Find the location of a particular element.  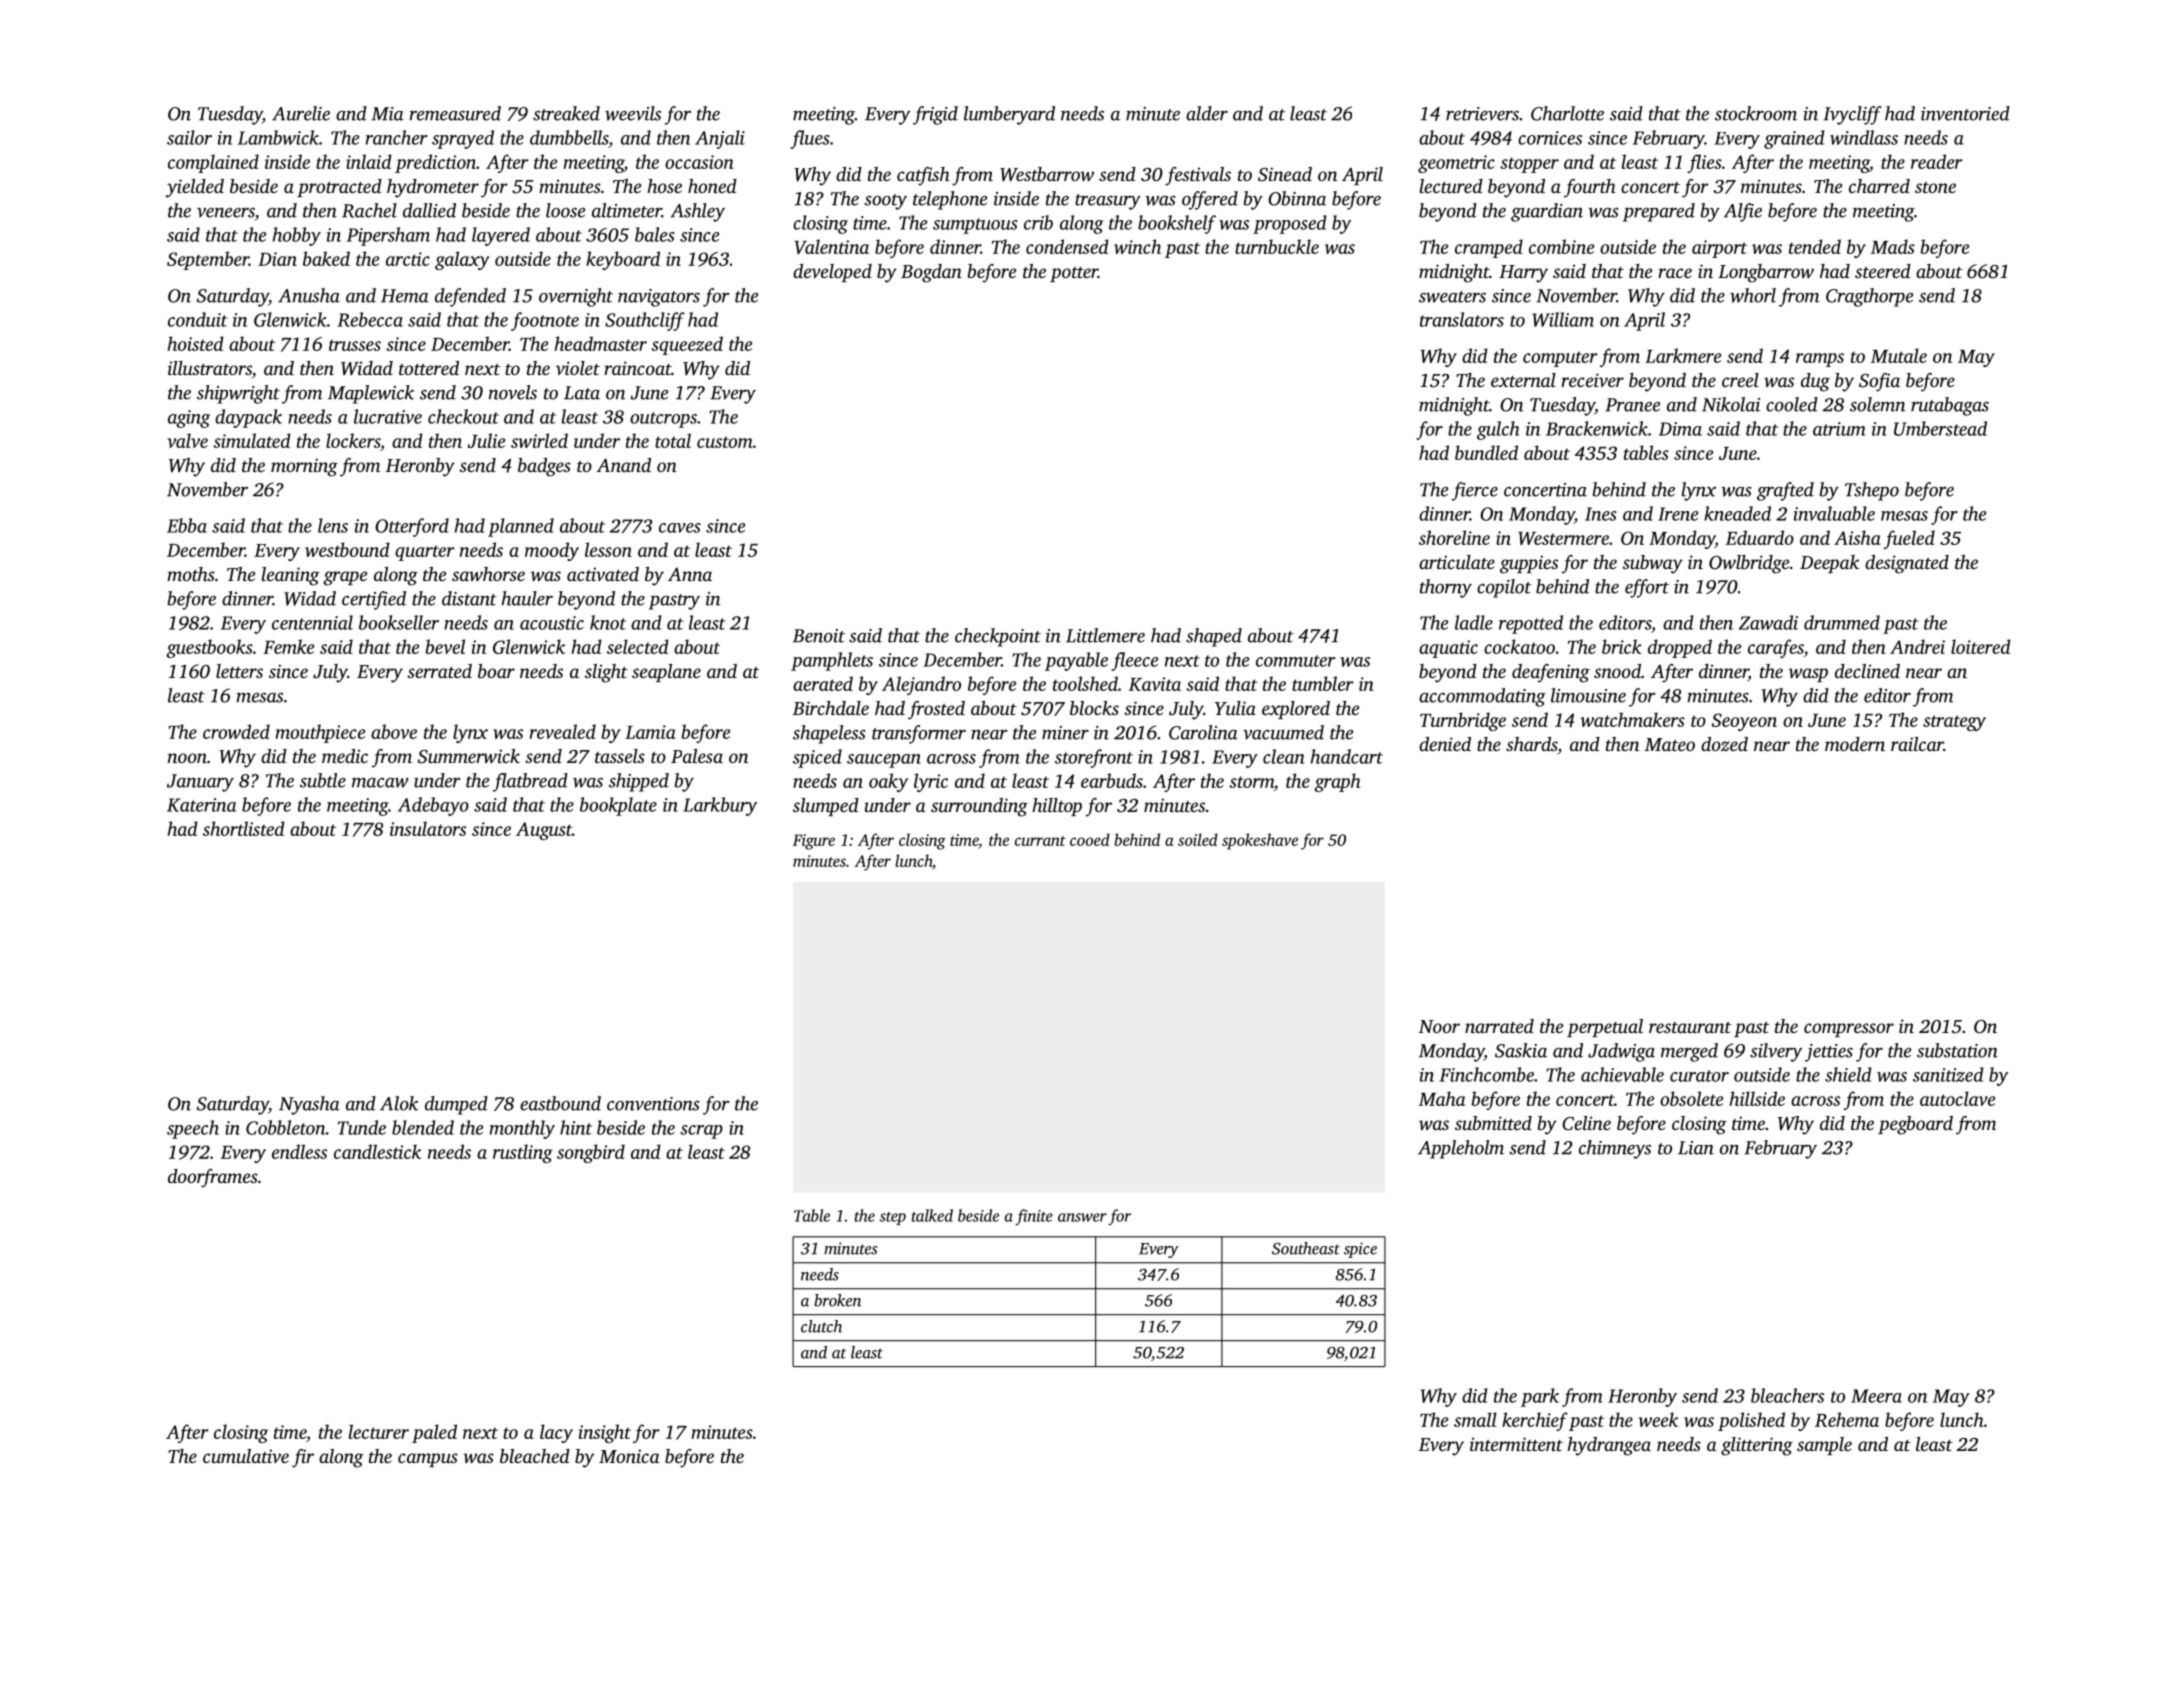

retrievers is located at coordinates (1482, 114).
